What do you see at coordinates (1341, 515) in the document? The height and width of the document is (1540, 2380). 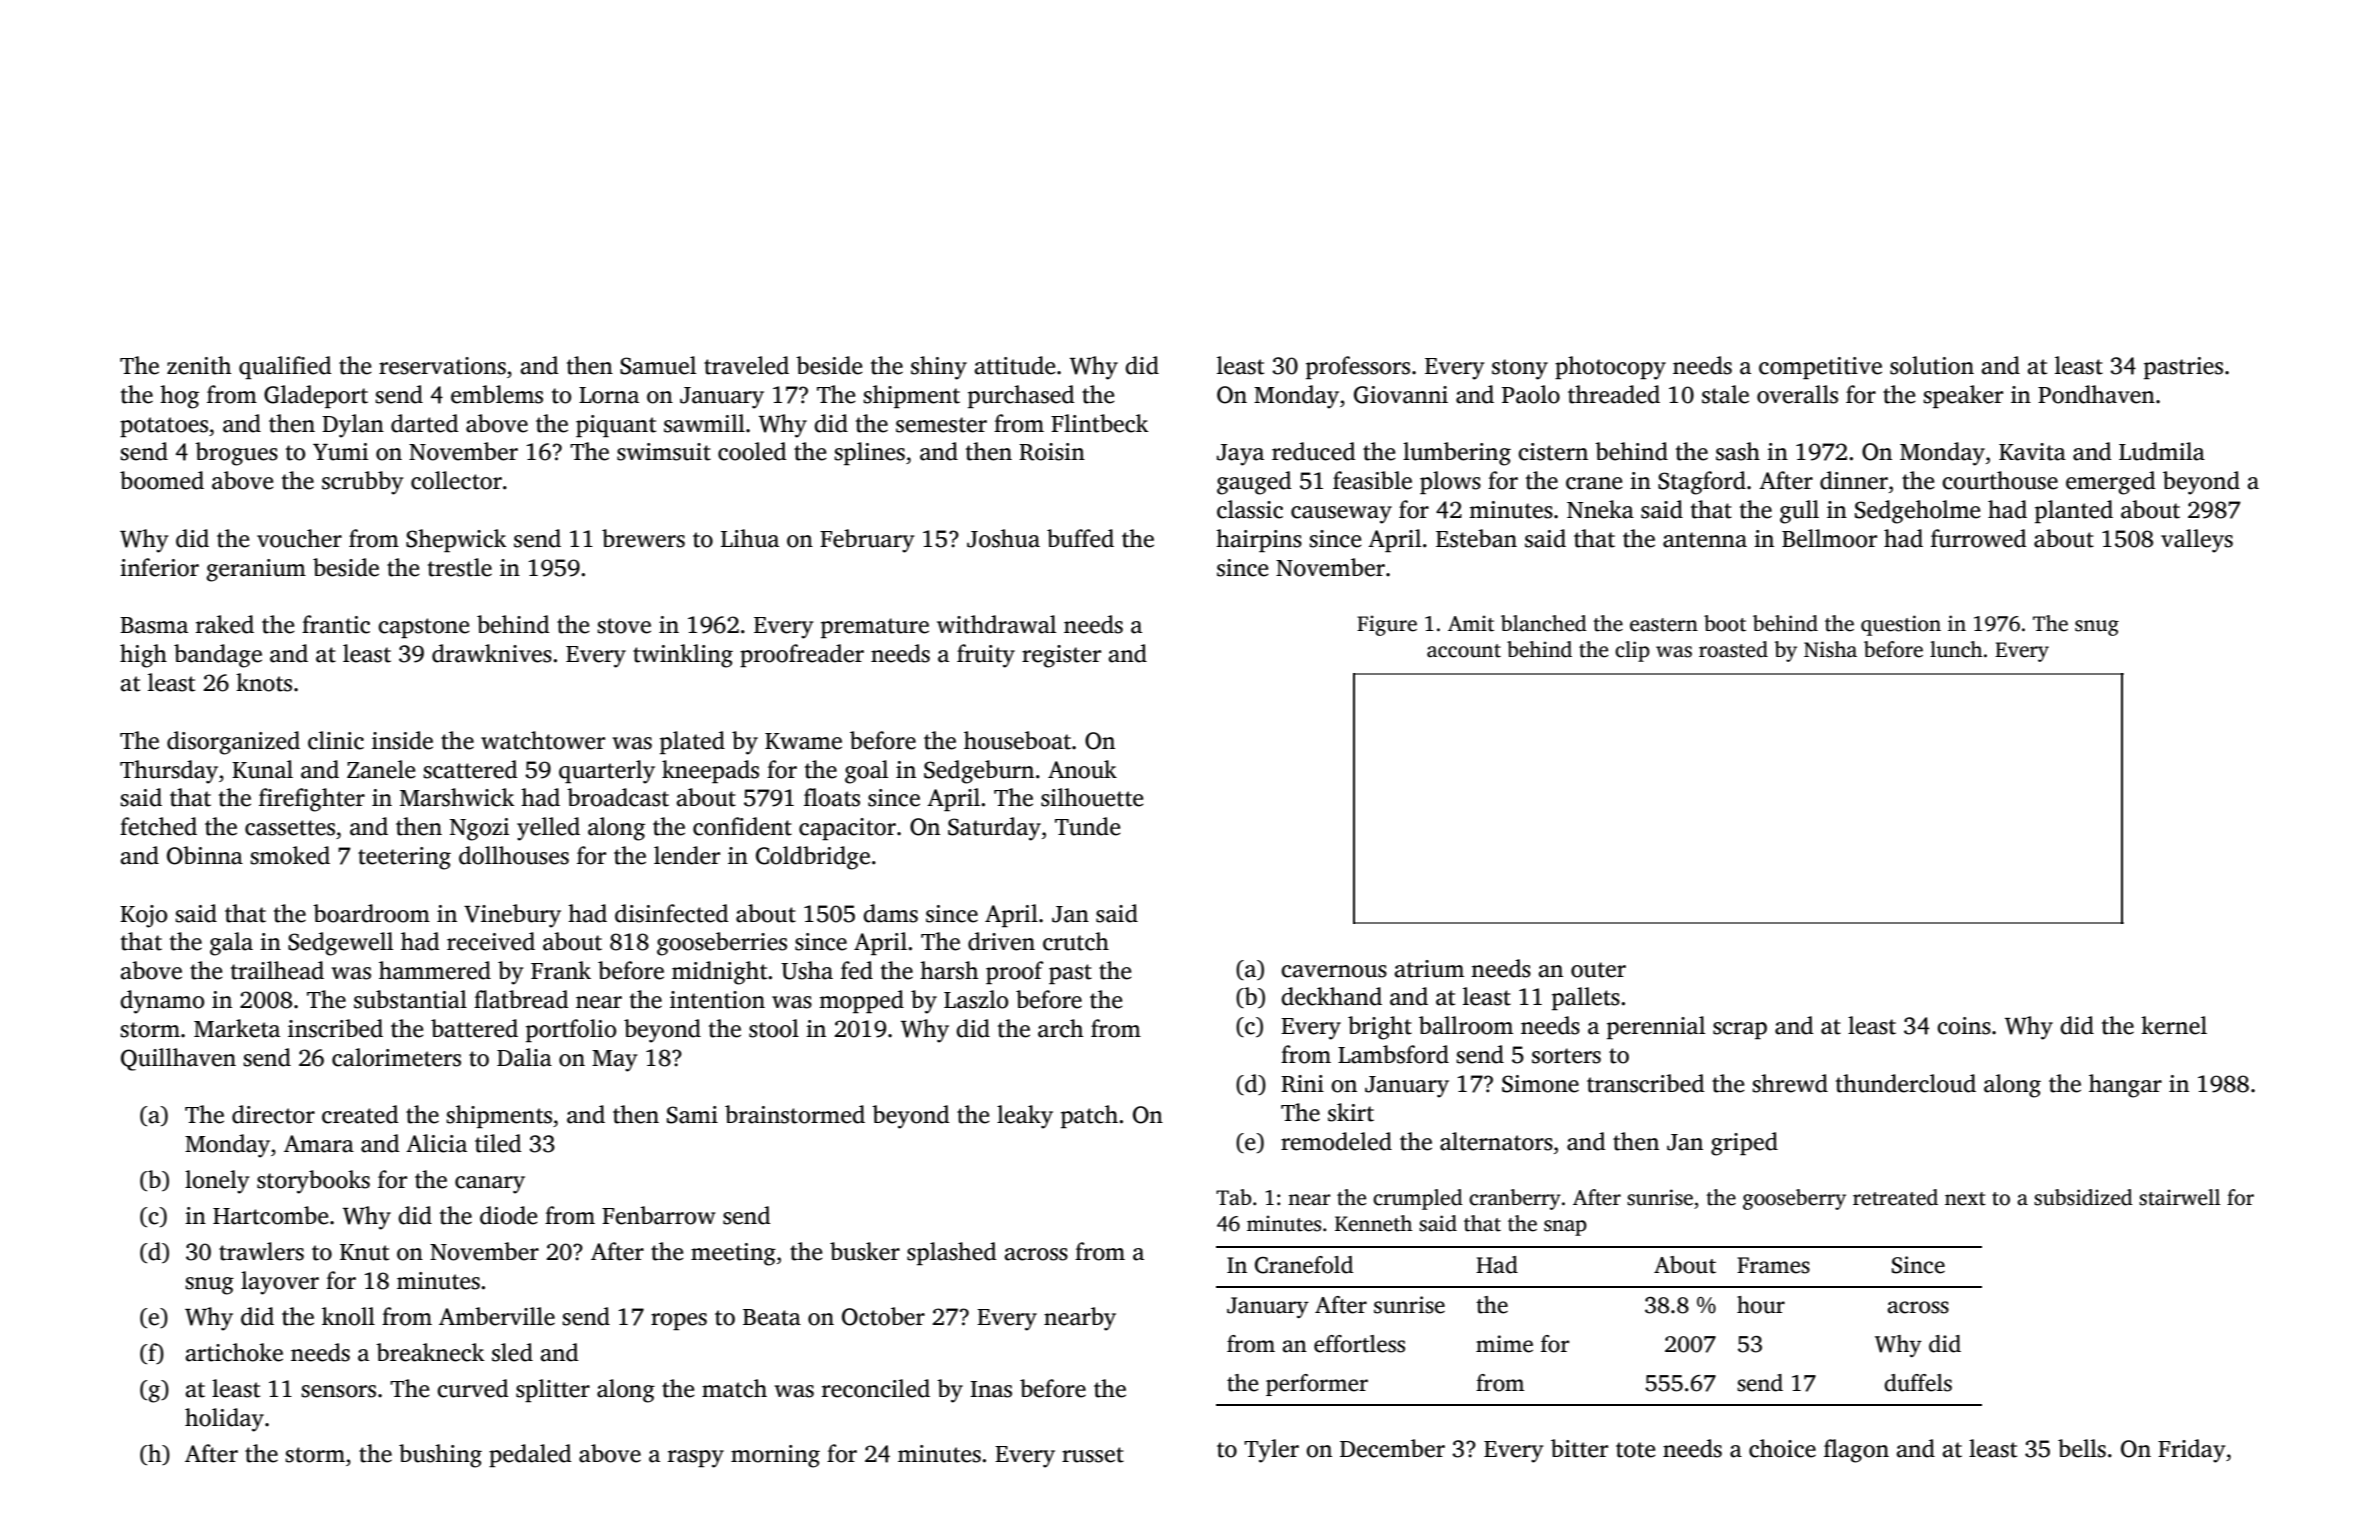 I see `causeway` at bounding box center [1341, 515].
